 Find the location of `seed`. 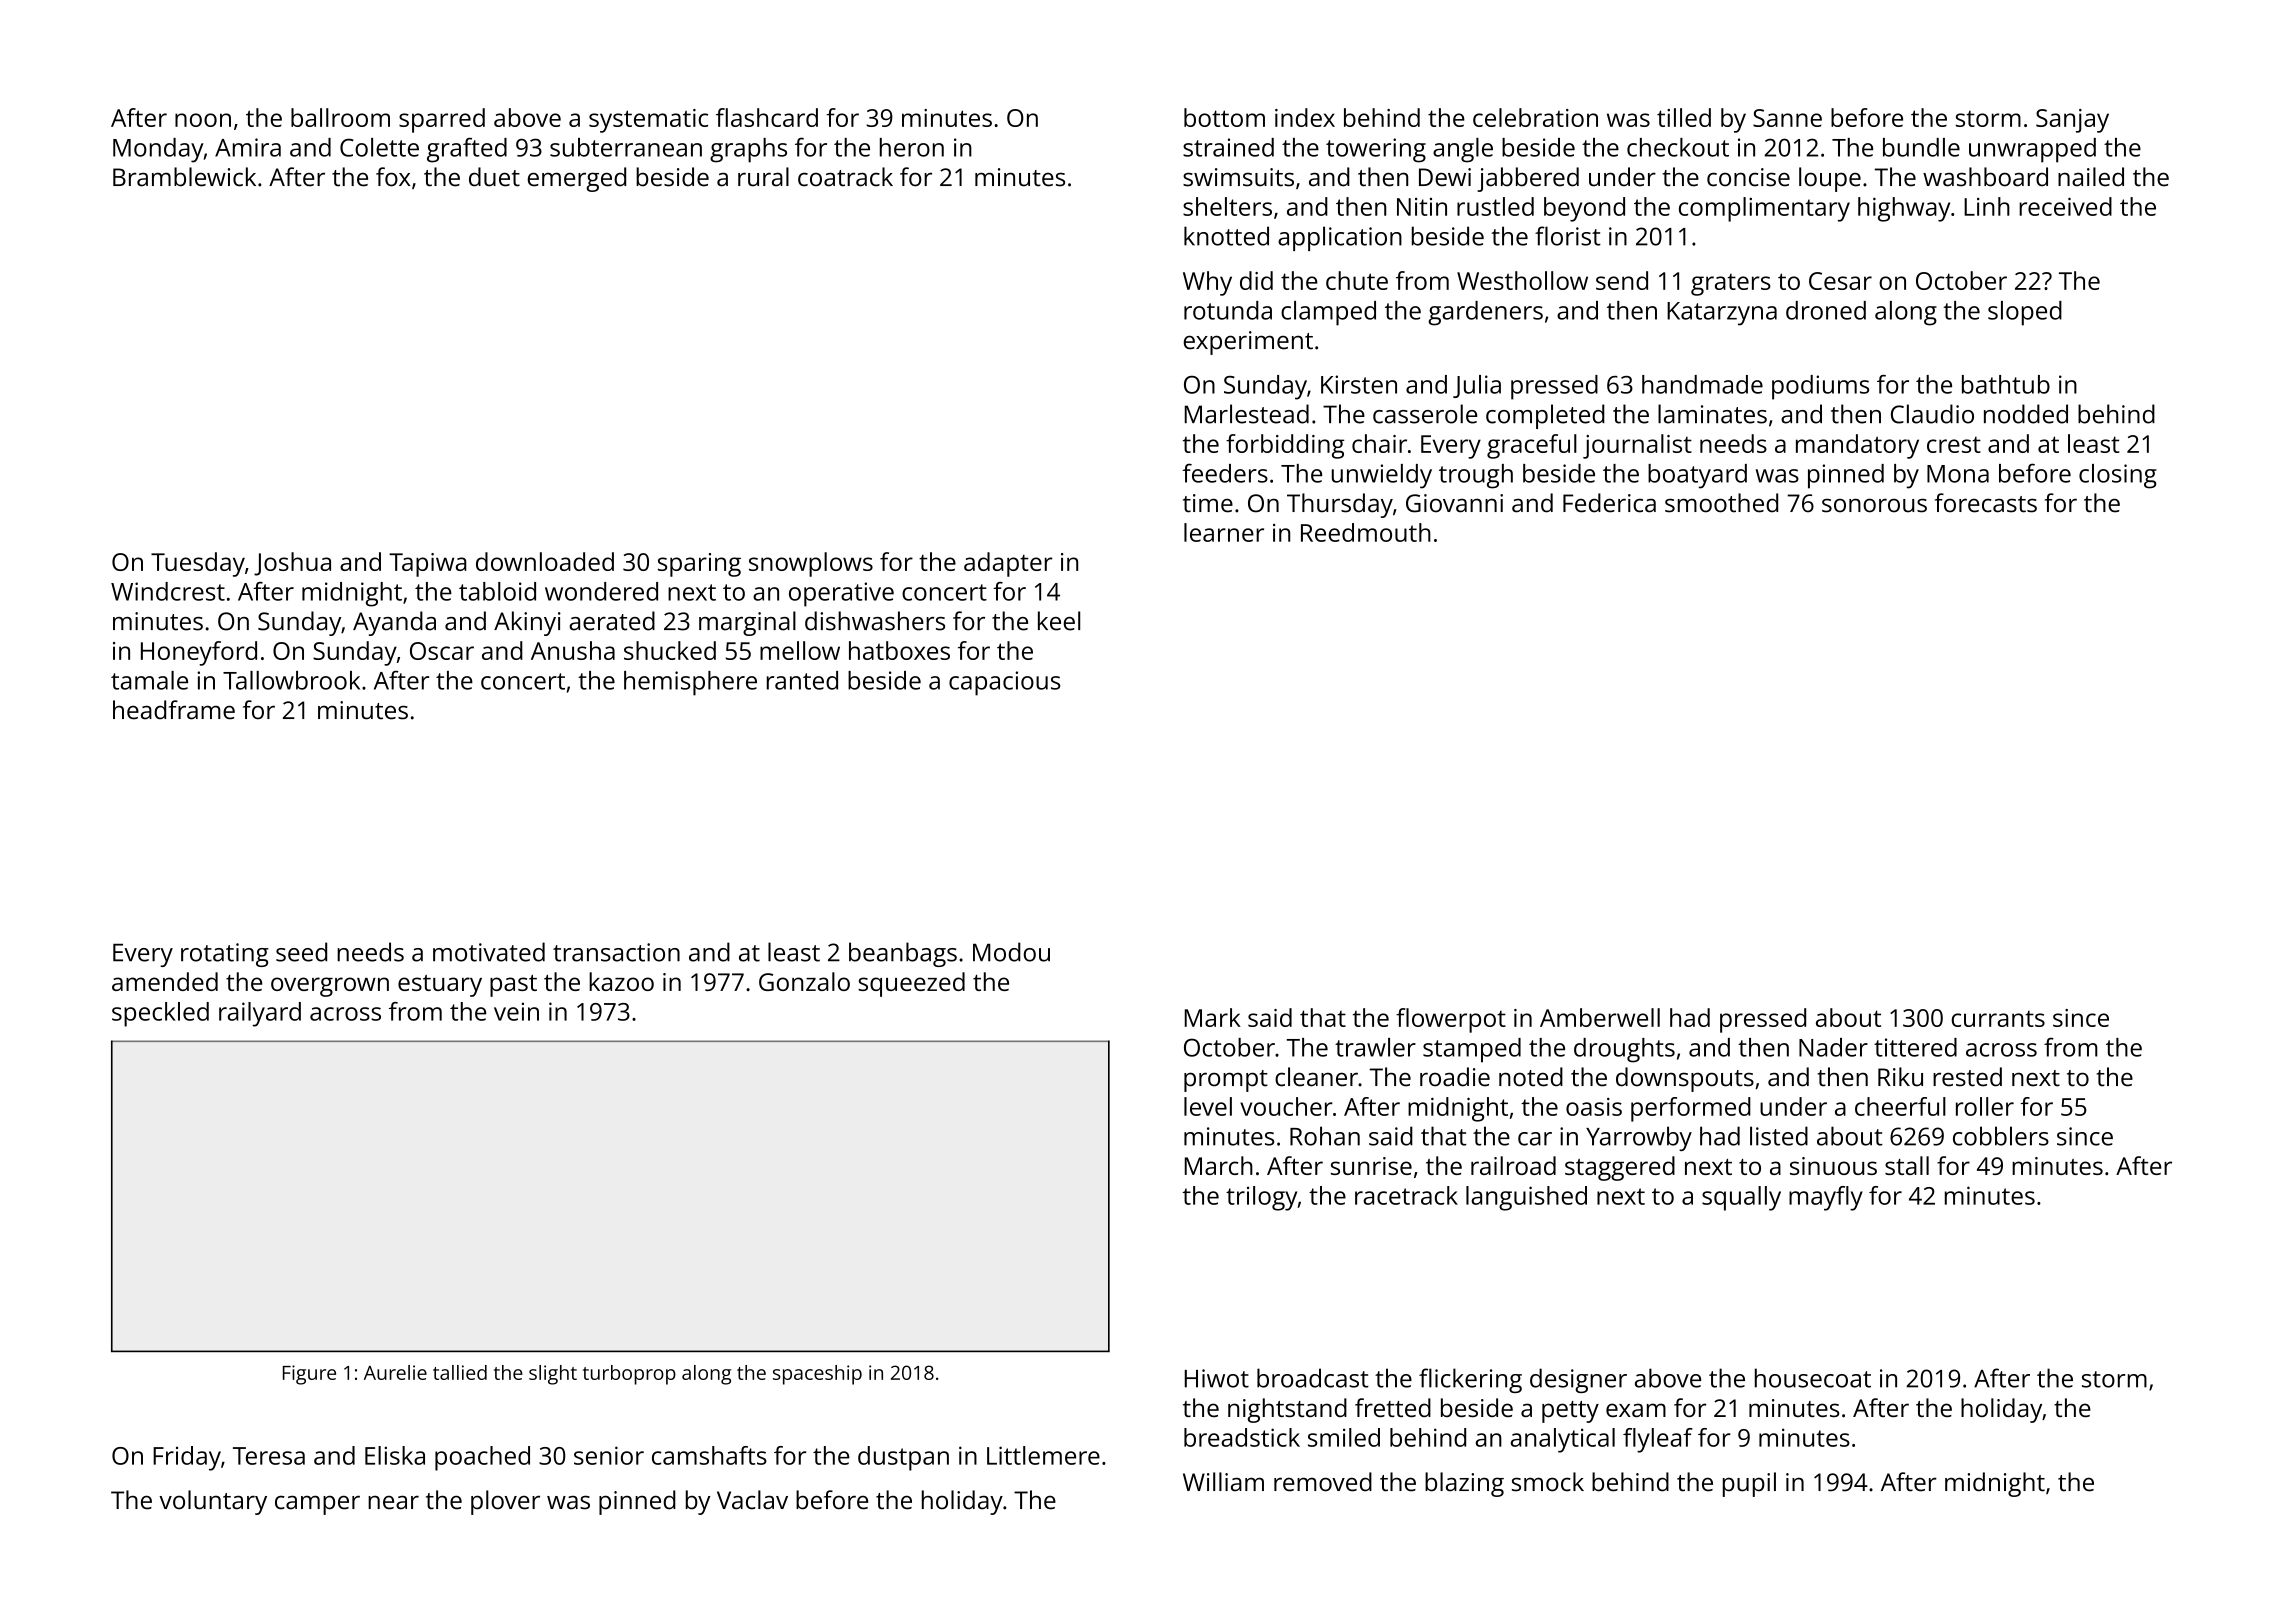

seed is located at coordinates (301, 952).
